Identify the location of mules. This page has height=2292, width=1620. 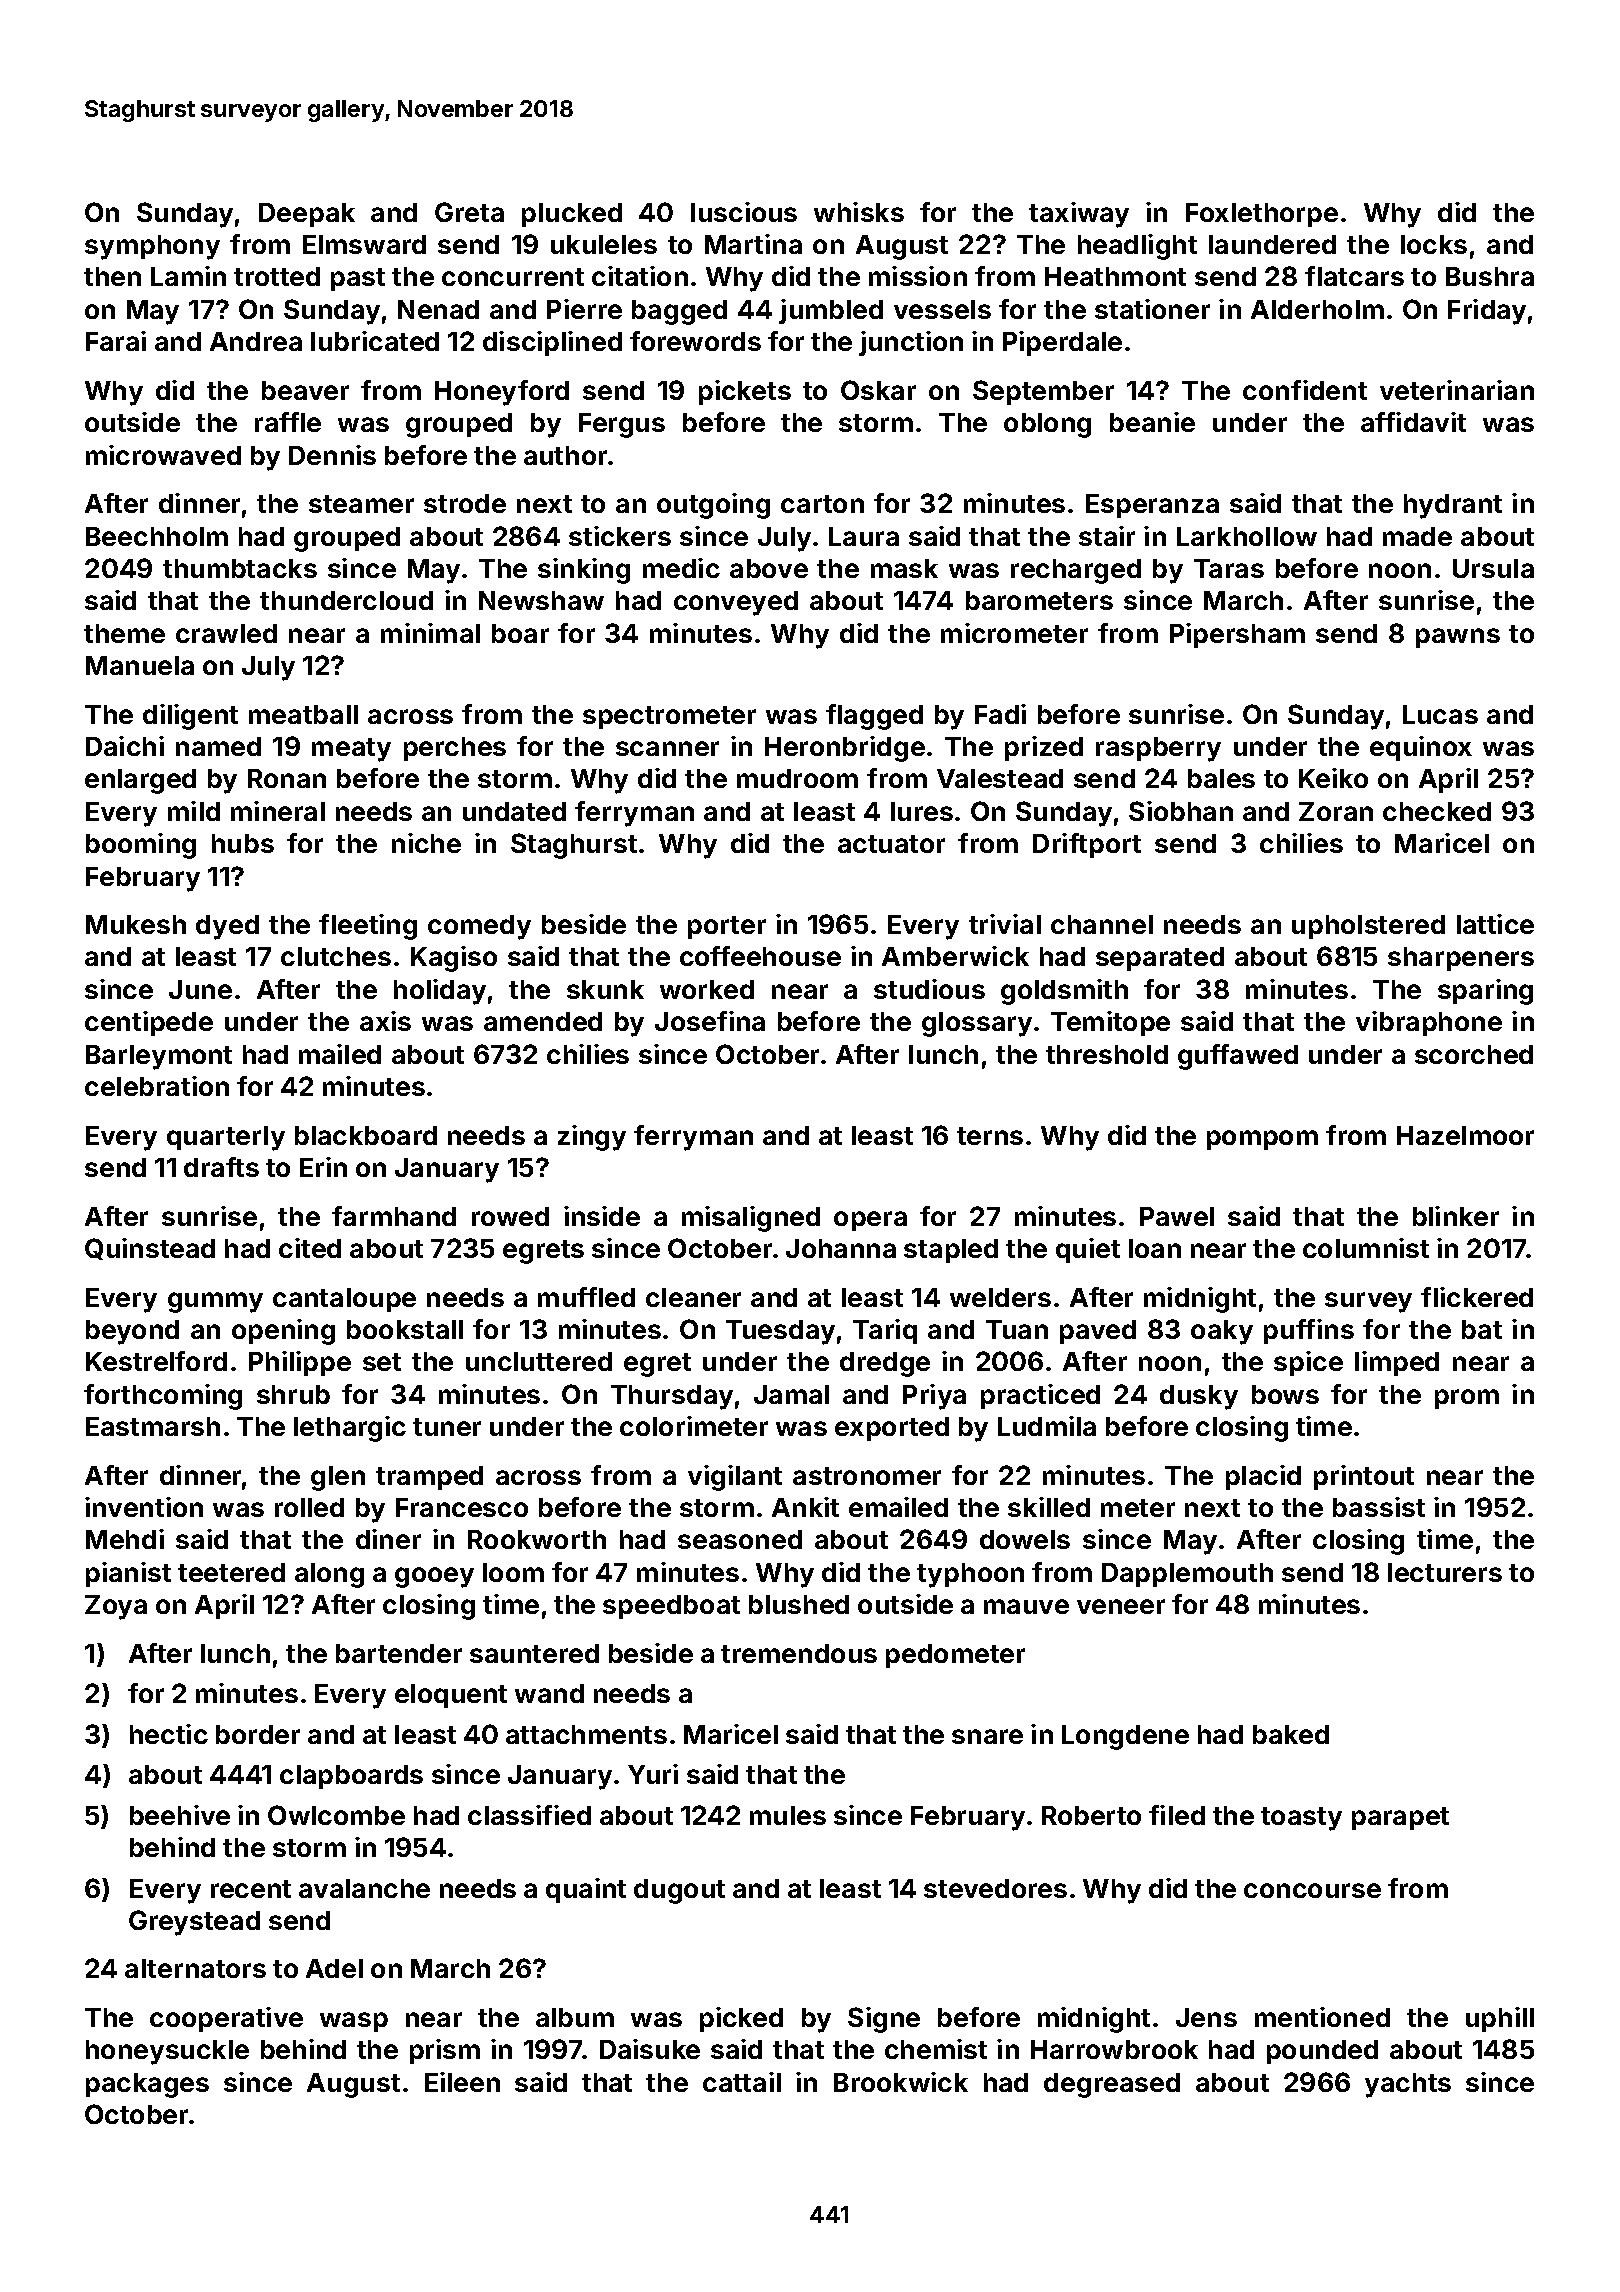
(788, 1815).
